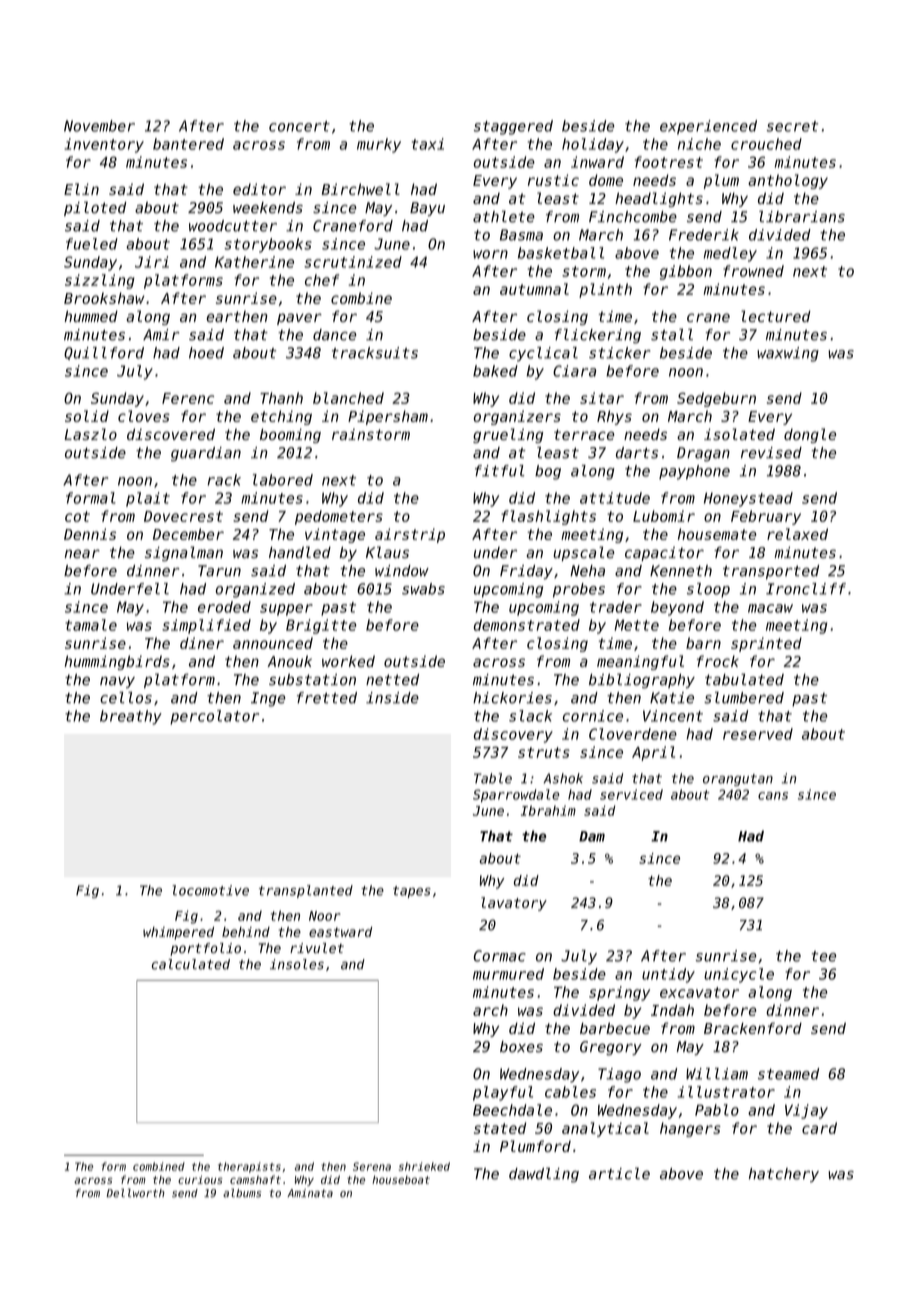 This screenshot has width=924, height=1308. What do you see at coordinates (534, 289) in the screenshot?
I see `autumnal` at bounding box center [534, 289].
